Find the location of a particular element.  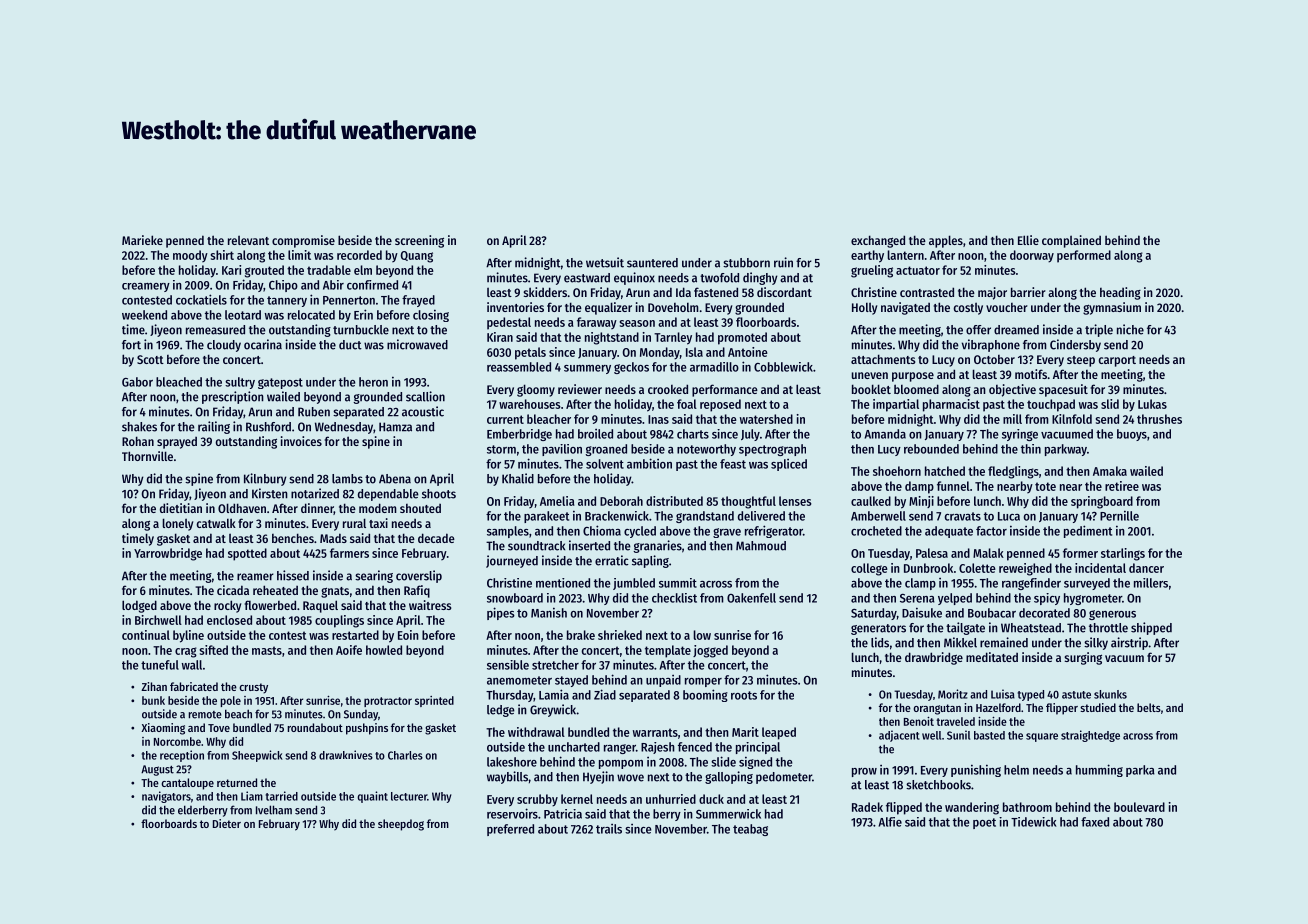

dinner is located at coordinates (317, 509).
